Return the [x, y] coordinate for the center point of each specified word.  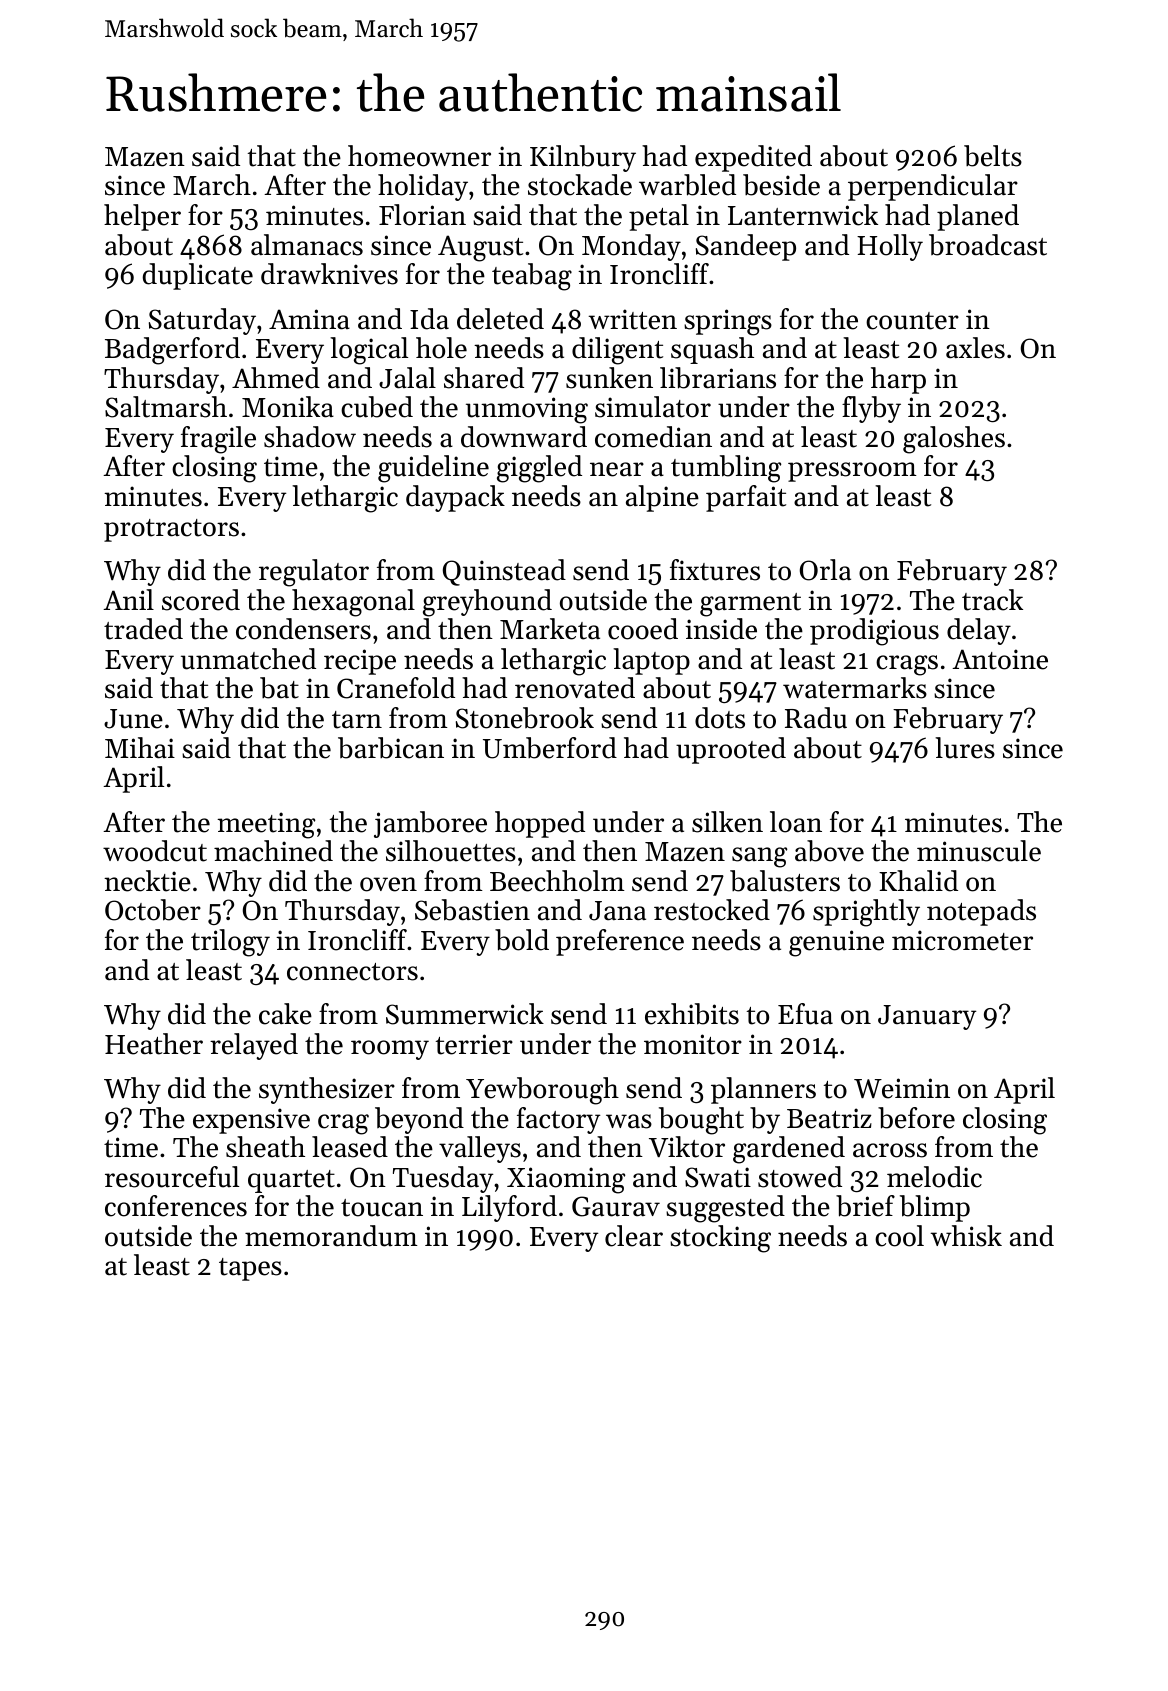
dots [720, 718]
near [617, 469]
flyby [871, 409]
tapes [250, 1269]
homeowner [419, 156]
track [992, 600]
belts [993, 156]
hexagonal [353, 603]
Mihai [140, 748]
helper [142, 217]
